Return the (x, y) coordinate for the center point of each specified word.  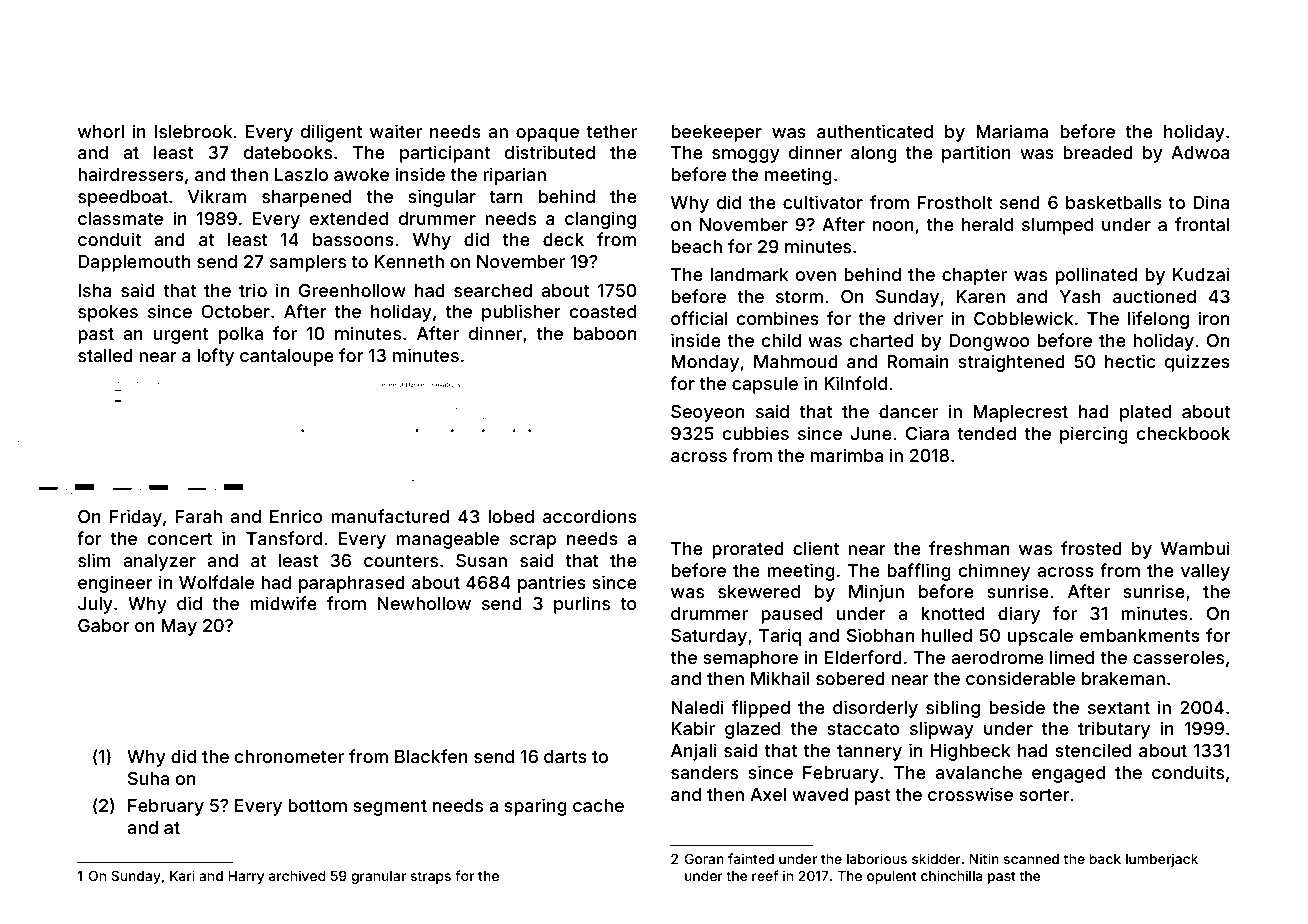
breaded (1098, 152)
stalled (105, 355)
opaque (547, 135)
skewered (759, 591)
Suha (148, 778)
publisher (521, 313)
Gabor (104, 625)
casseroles (1178, 657)
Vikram (217, 196)
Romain (918, 361)
